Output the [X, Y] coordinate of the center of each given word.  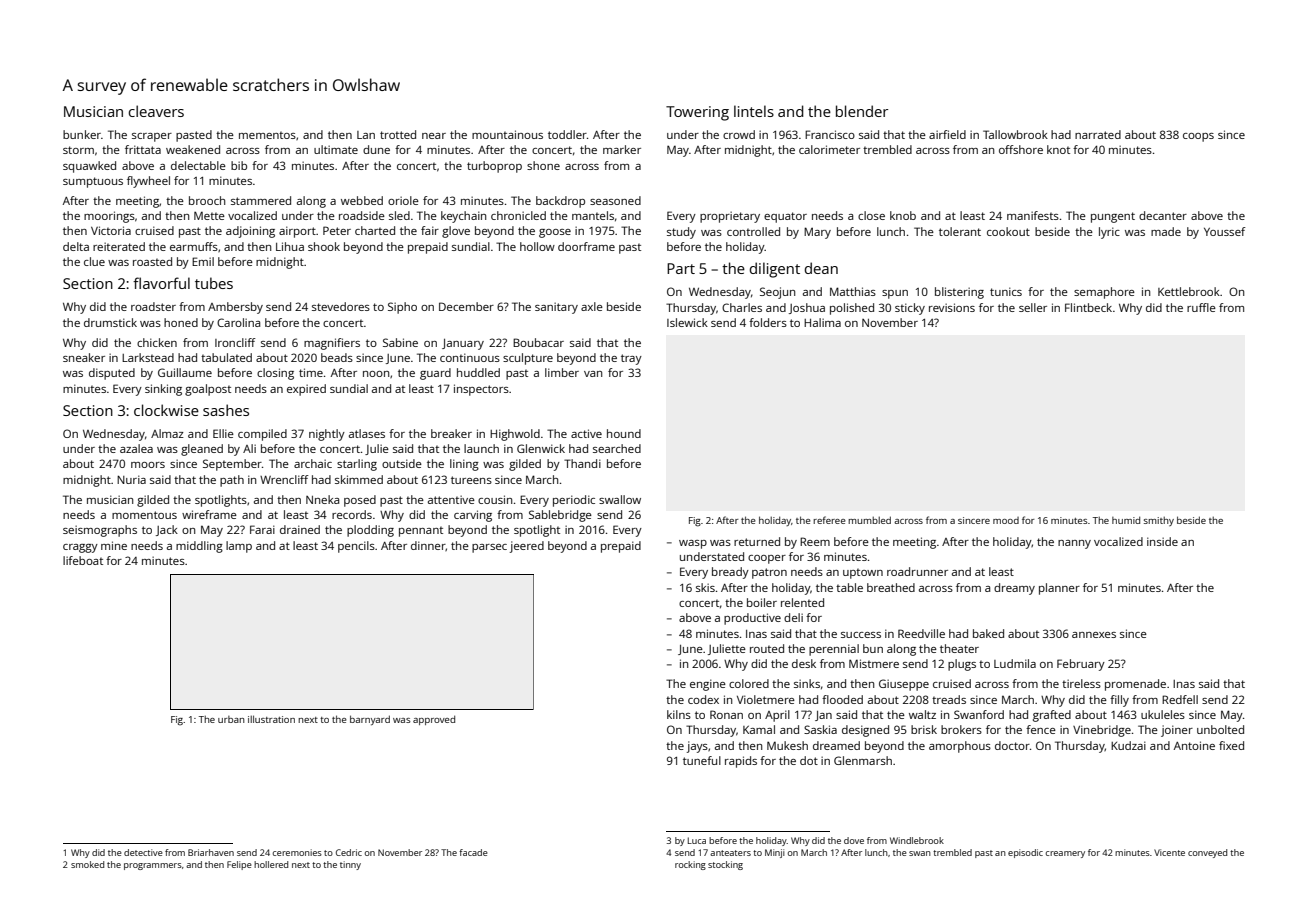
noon [376, 374]
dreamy [1014, 589]
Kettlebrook [1189, 291]
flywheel [148, 182]
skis [705, 587]
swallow [620, 499]
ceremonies [297, 852]
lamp [239, 547]
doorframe [586, 246]
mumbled [869, 520]
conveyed [1207, 853]
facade [473, 852]
